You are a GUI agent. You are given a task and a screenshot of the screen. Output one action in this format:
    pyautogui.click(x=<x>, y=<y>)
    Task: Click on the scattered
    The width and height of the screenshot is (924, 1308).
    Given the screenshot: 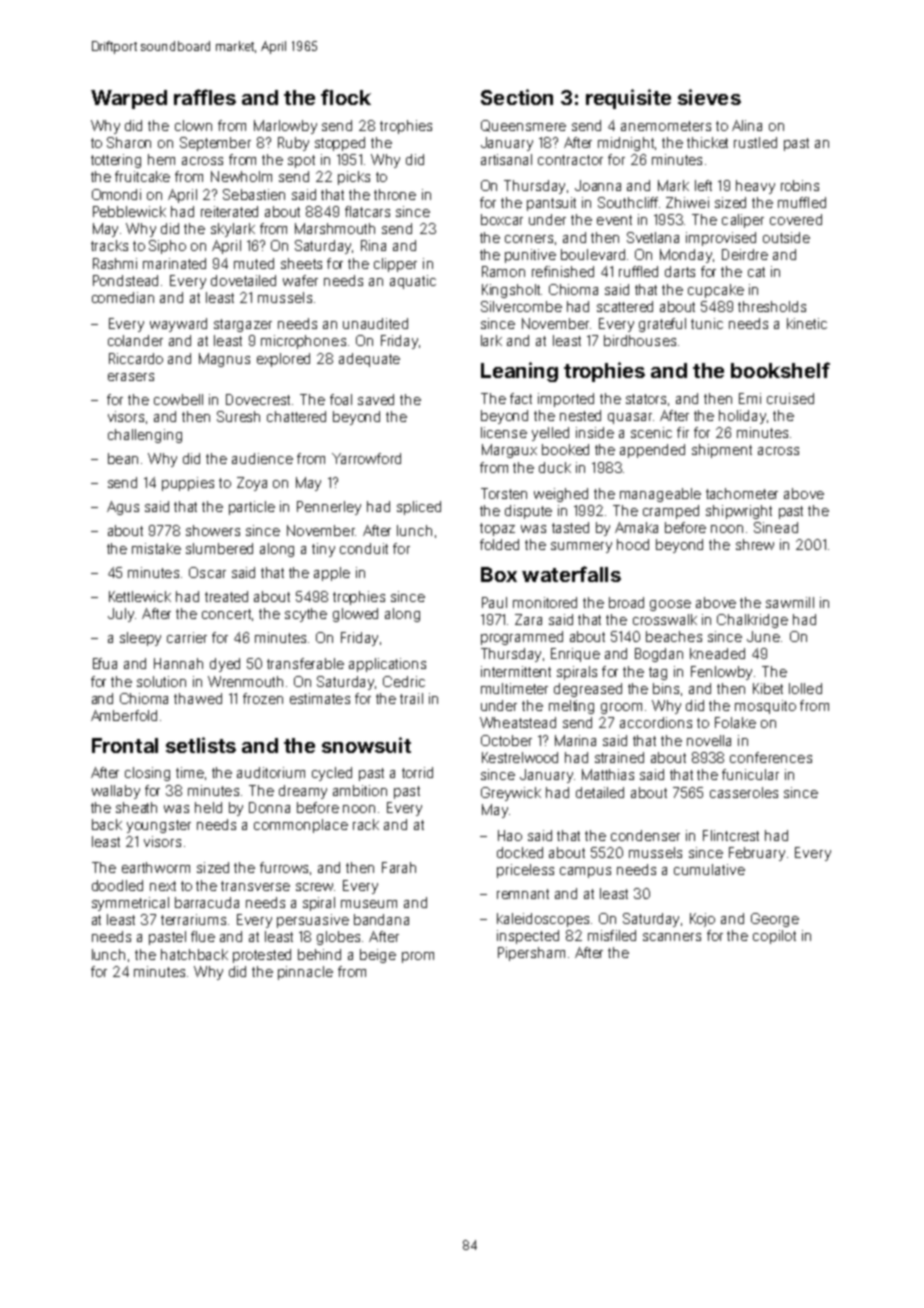 What is the action you would take?
    pyautogui.click(x=625, y=306)
